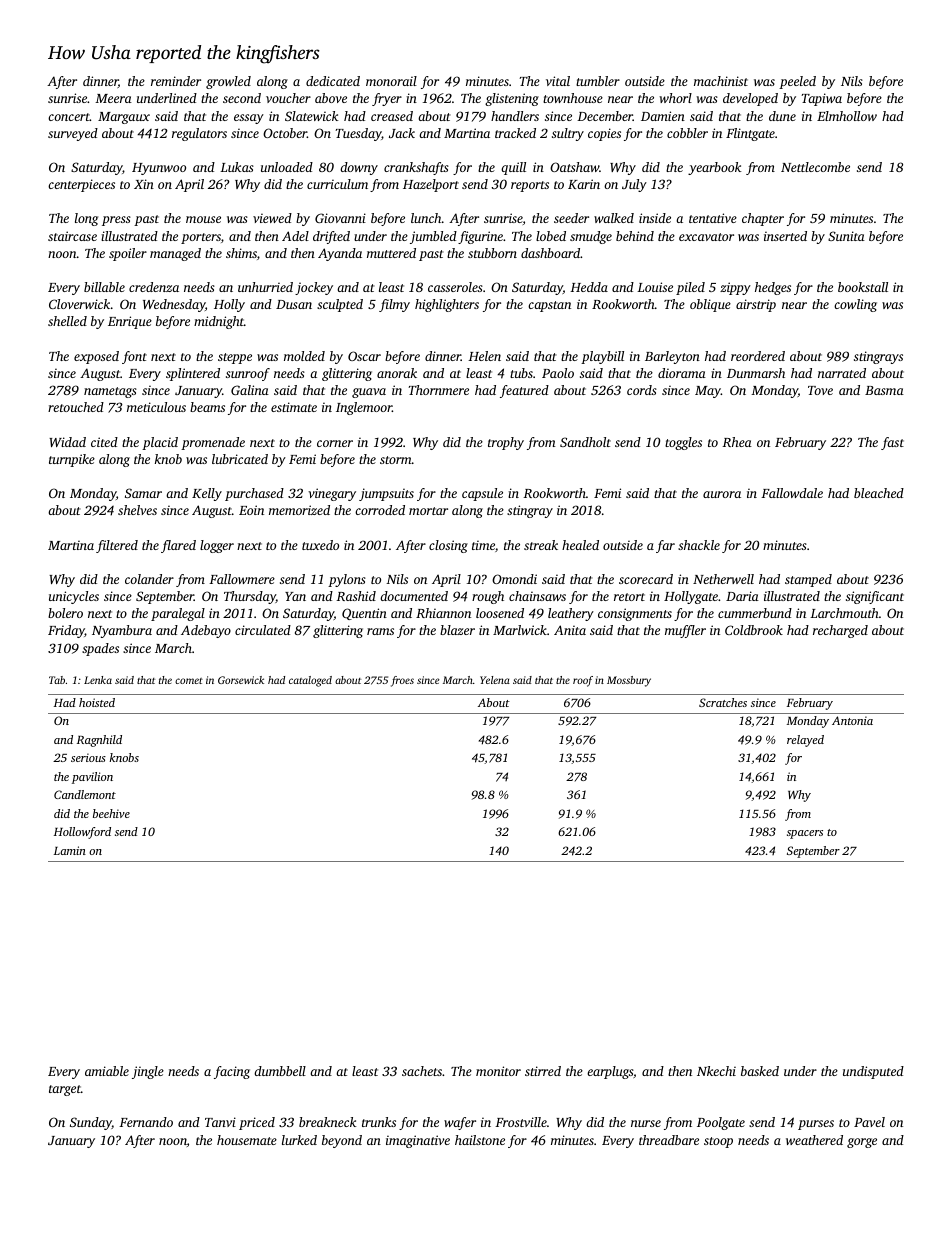 The height and width of the screenshot is (1233, 952). I want to click on basked, so click(760, 1071).
